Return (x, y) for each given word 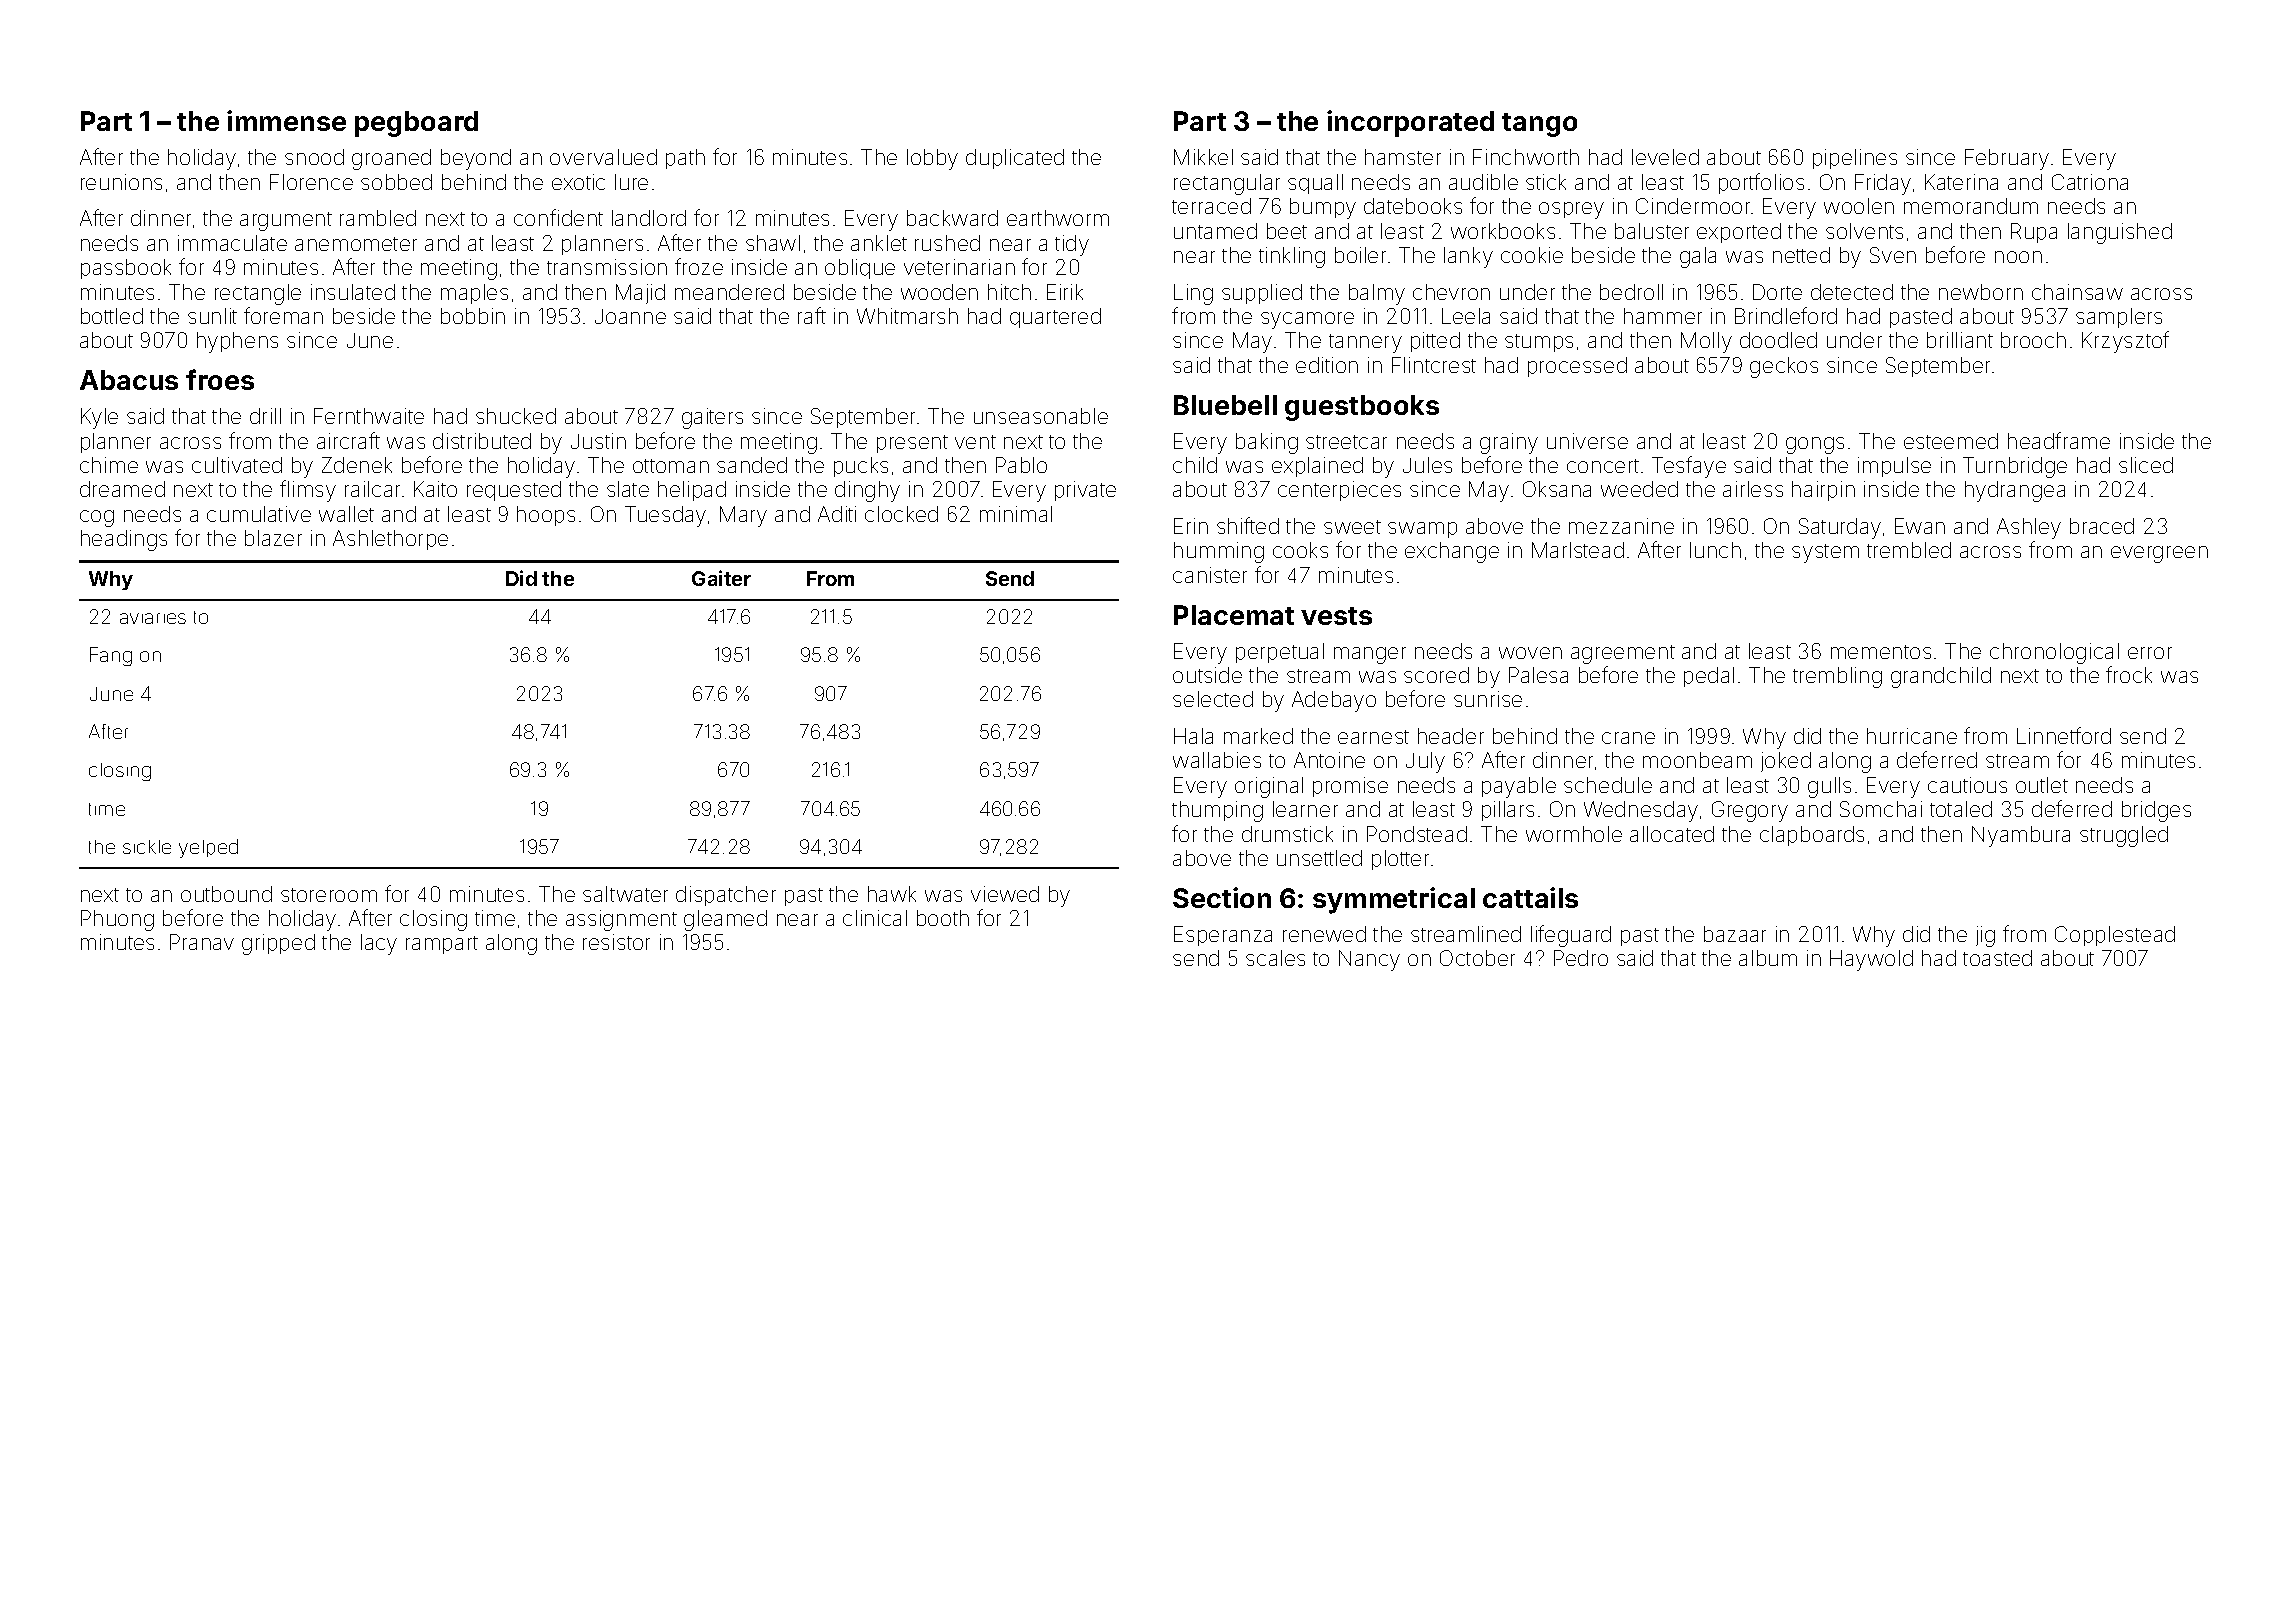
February (2007, 159)
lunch (1715, 550)
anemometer (356, 244)
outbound (226, 894)
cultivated (237, 465)
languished (2120, 233)
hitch (1009, 292)
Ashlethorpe (390, 540)
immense (286, 120)
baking (1267, 443)
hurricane (1912, 736)
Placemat (1234, 615)
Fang (111, 656)
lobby (932, 159)
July (1425, 762)
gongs (1815, 445)
